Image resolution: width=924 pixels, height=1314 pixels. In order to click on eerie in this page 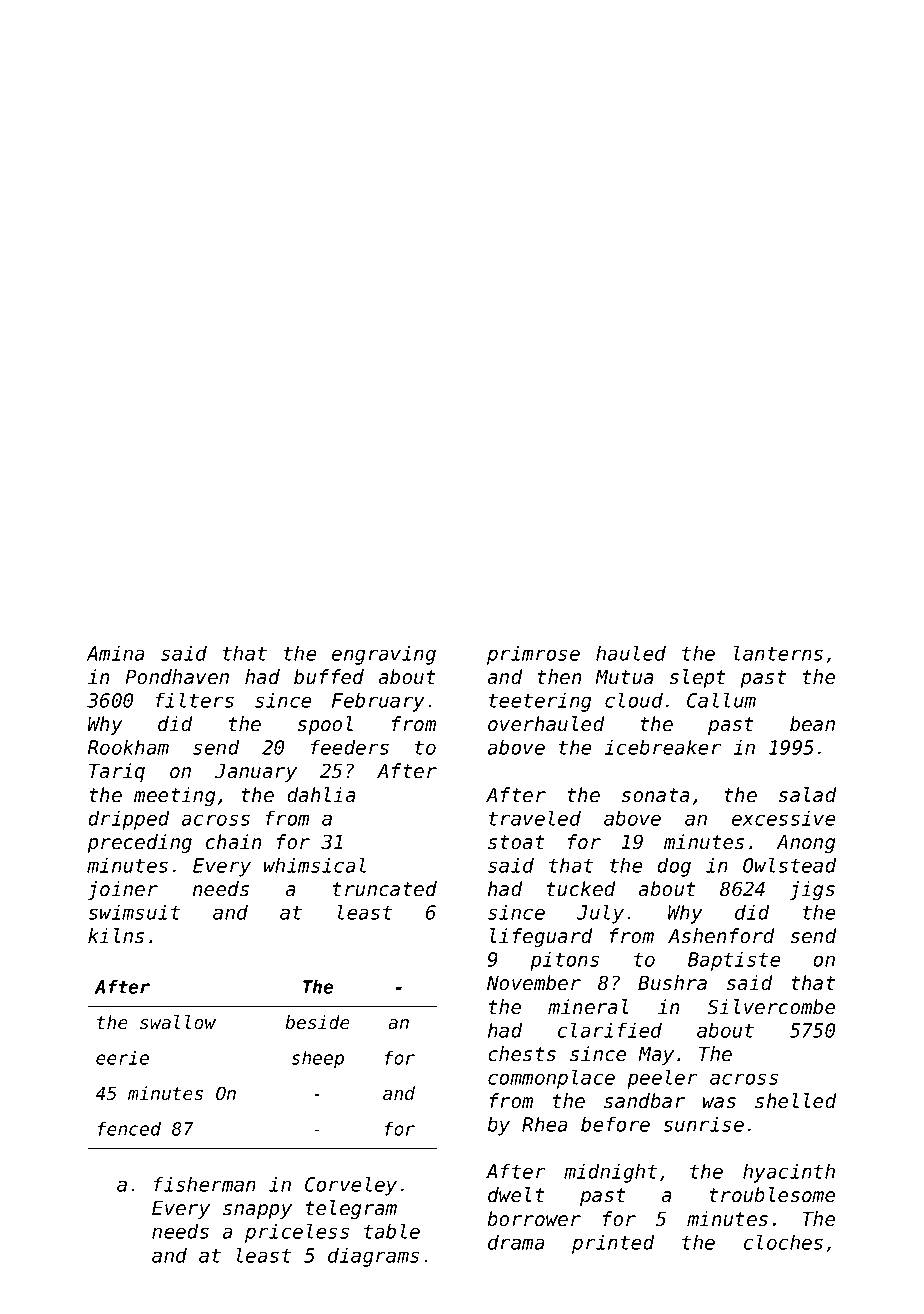, I will do `click(122, 1057)`.
